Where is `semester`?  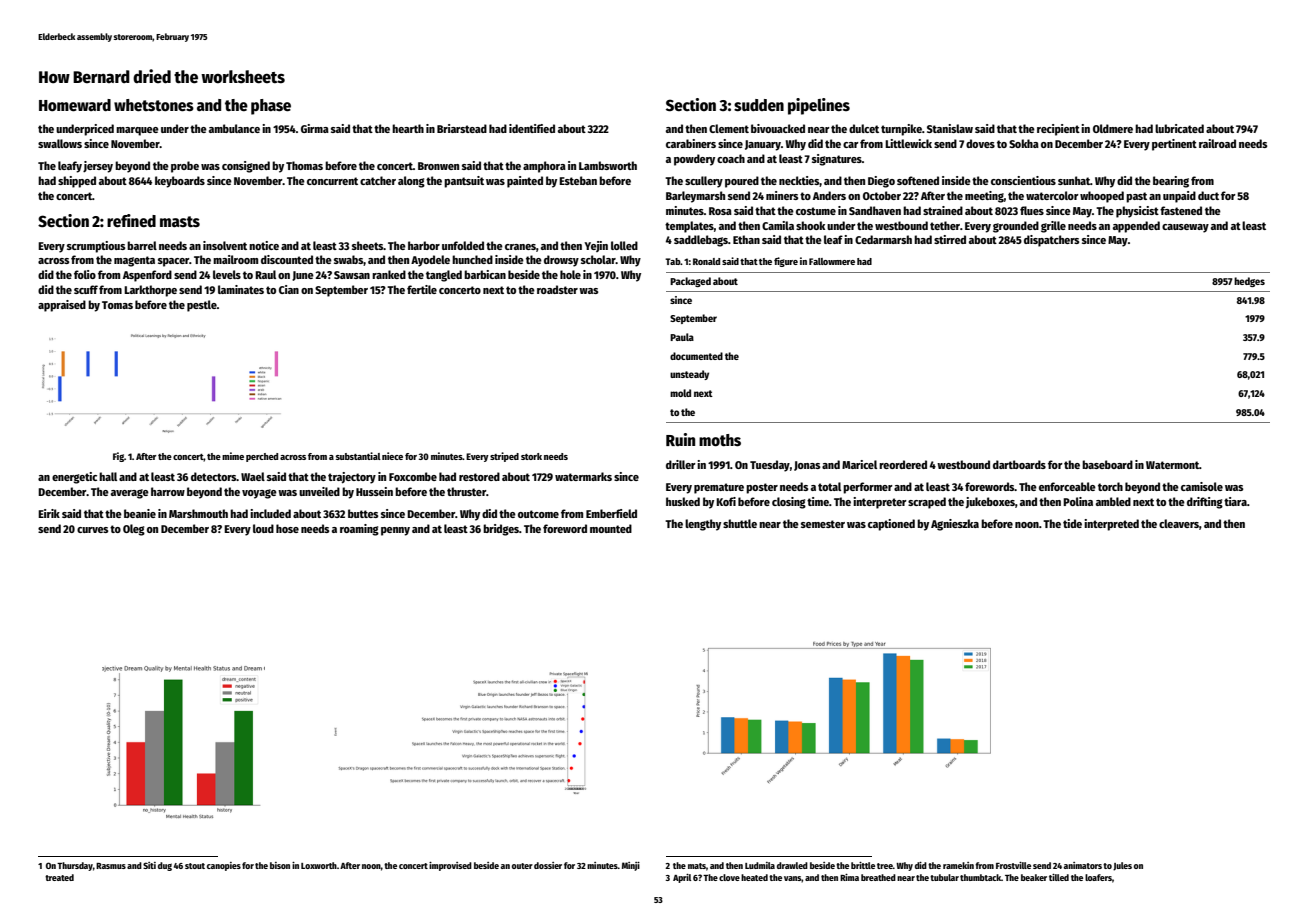 semester is located at coordinates (823, 524).
